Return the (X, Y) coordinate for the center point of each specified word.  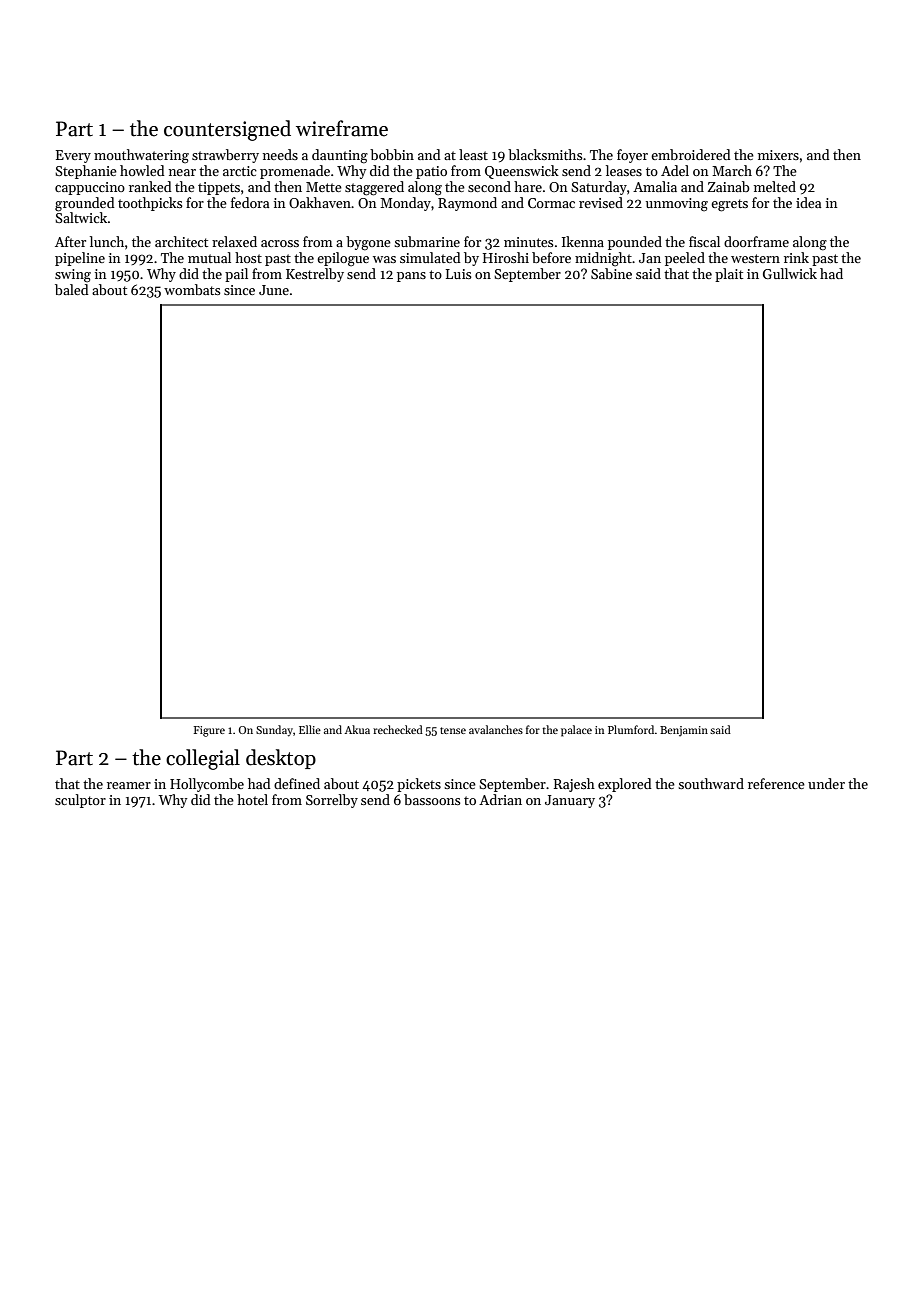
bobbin (392, 154)
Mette (324, 187)
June (274, 290)
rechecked (398, 729)
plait (729, 275)
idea (808, 202)
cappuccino (90, 188)
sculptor (80, 801)
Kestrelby (315, 275)
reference (776, 783)
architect (181, 241)
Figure (209, 731)
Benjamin (684, 731)
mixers (778, 155)
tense (453, 730)
